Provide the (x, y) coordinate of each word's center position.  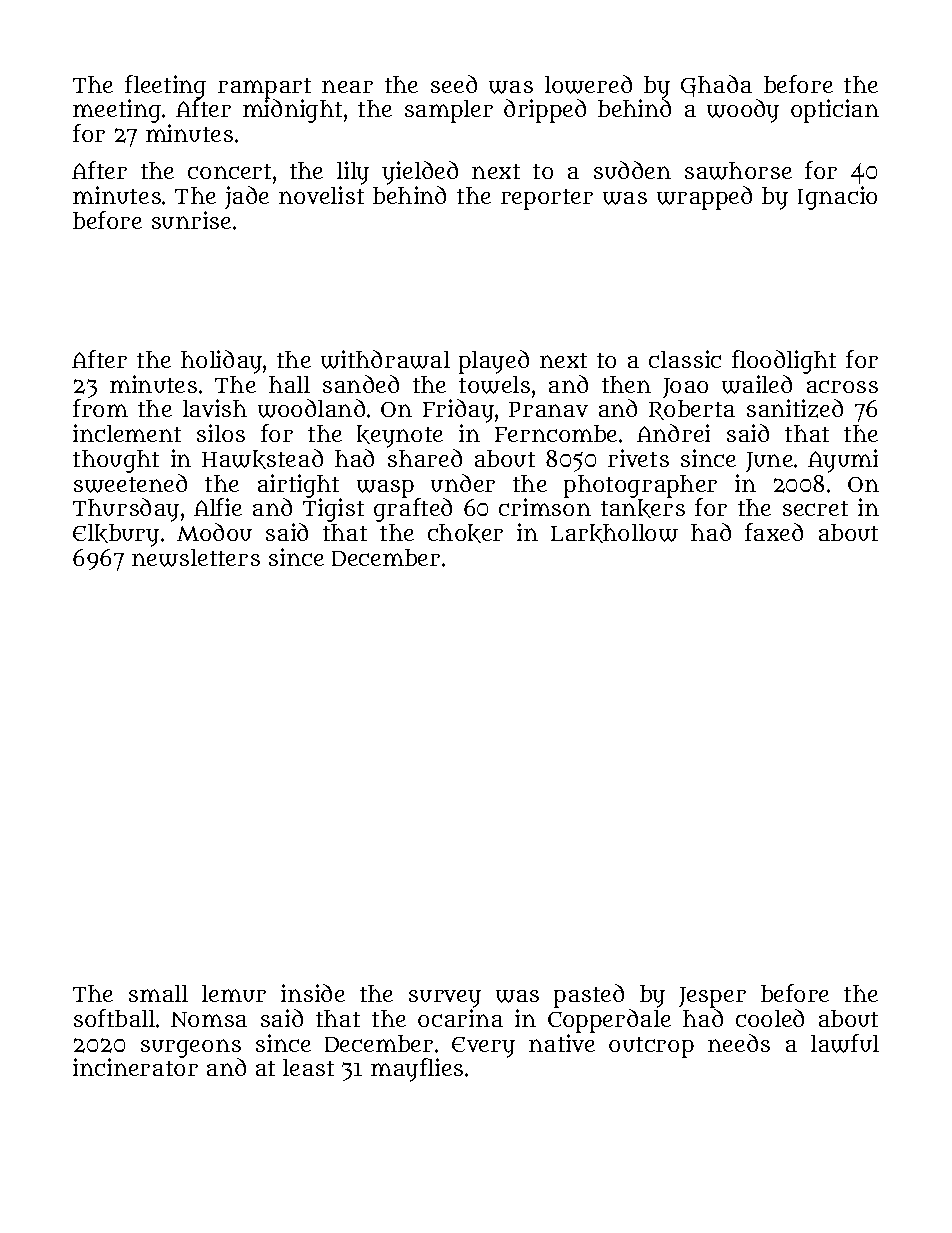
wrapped (704, 198)
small (158, 993)
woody (743, 111)
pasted (589, 996)
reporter (547, 199)
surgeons (191, 1048)
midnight (292, 111)
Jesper (712, 997)
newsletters (196, 558)
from (100, 408)
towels (494, 385)
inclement (127, 433)
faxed (774, 532)
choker (465, 533)
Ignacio (837, 198)
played (494, 362)
